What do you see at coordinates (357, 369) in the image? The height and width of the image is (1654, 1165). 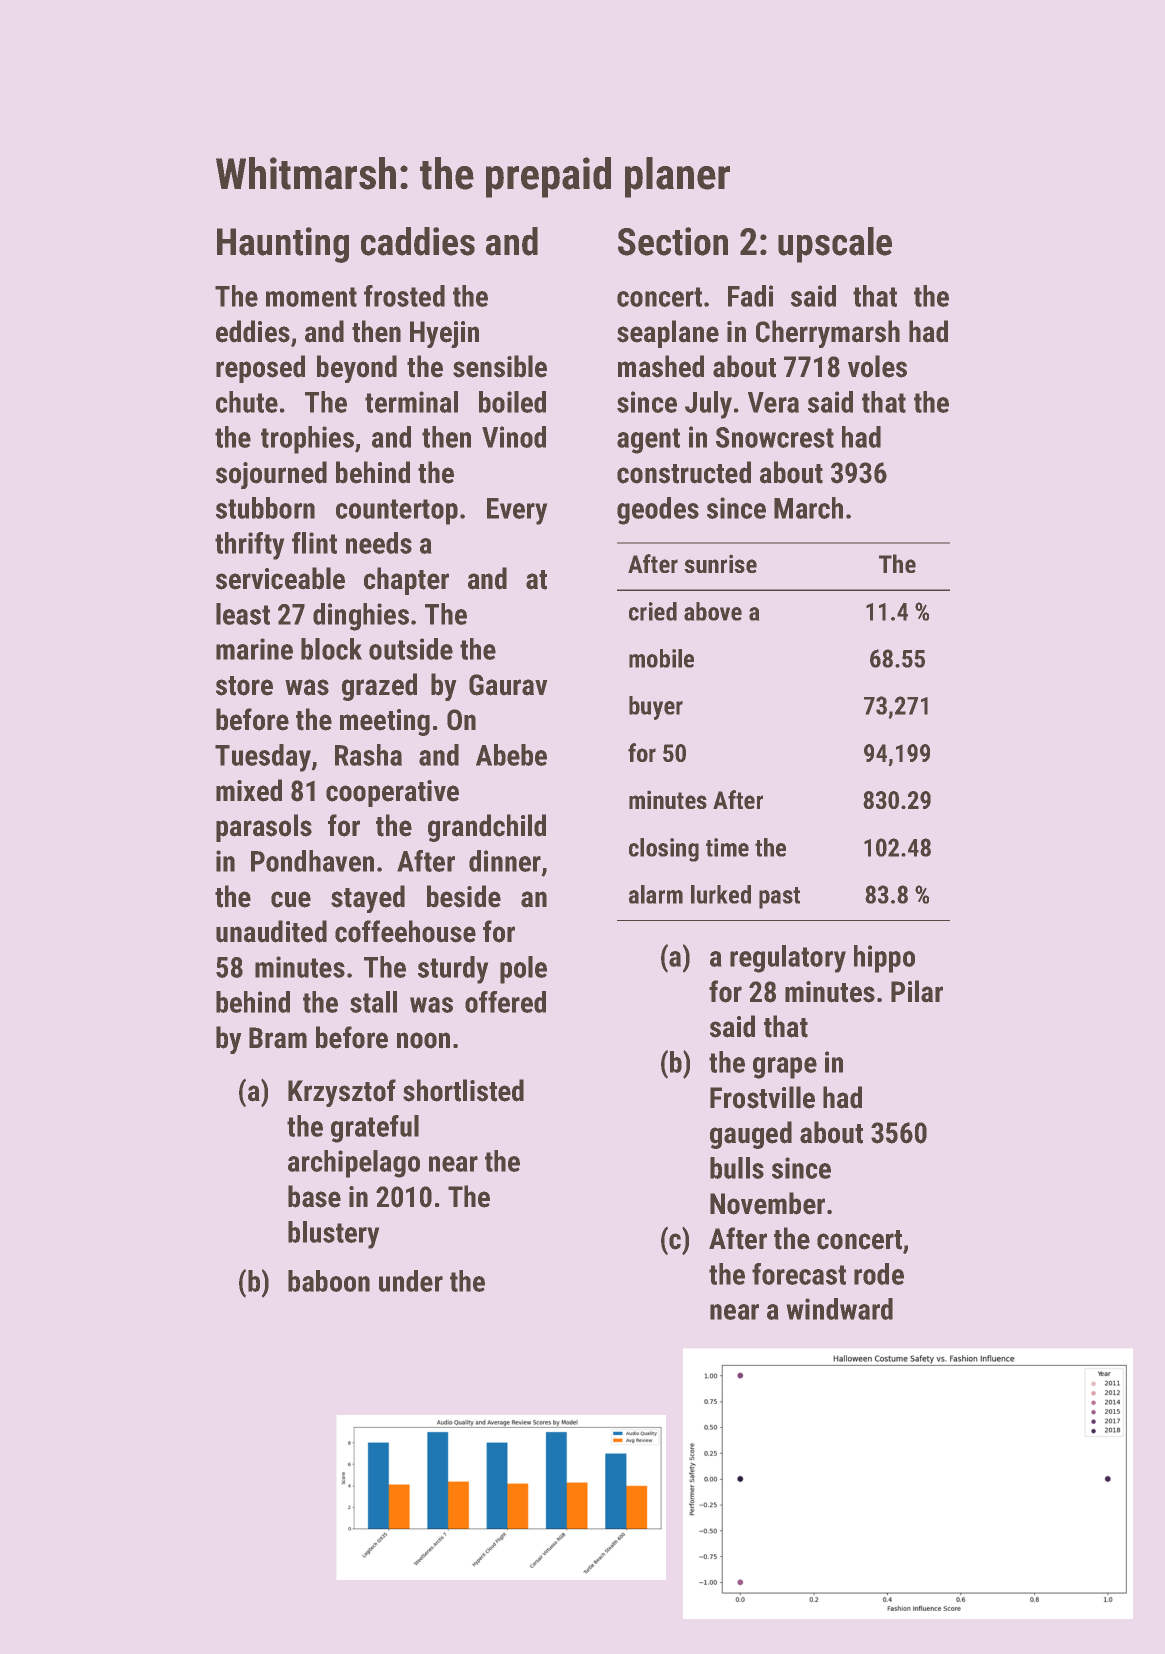 I see `beyond` at bounding box center [357, 369].
